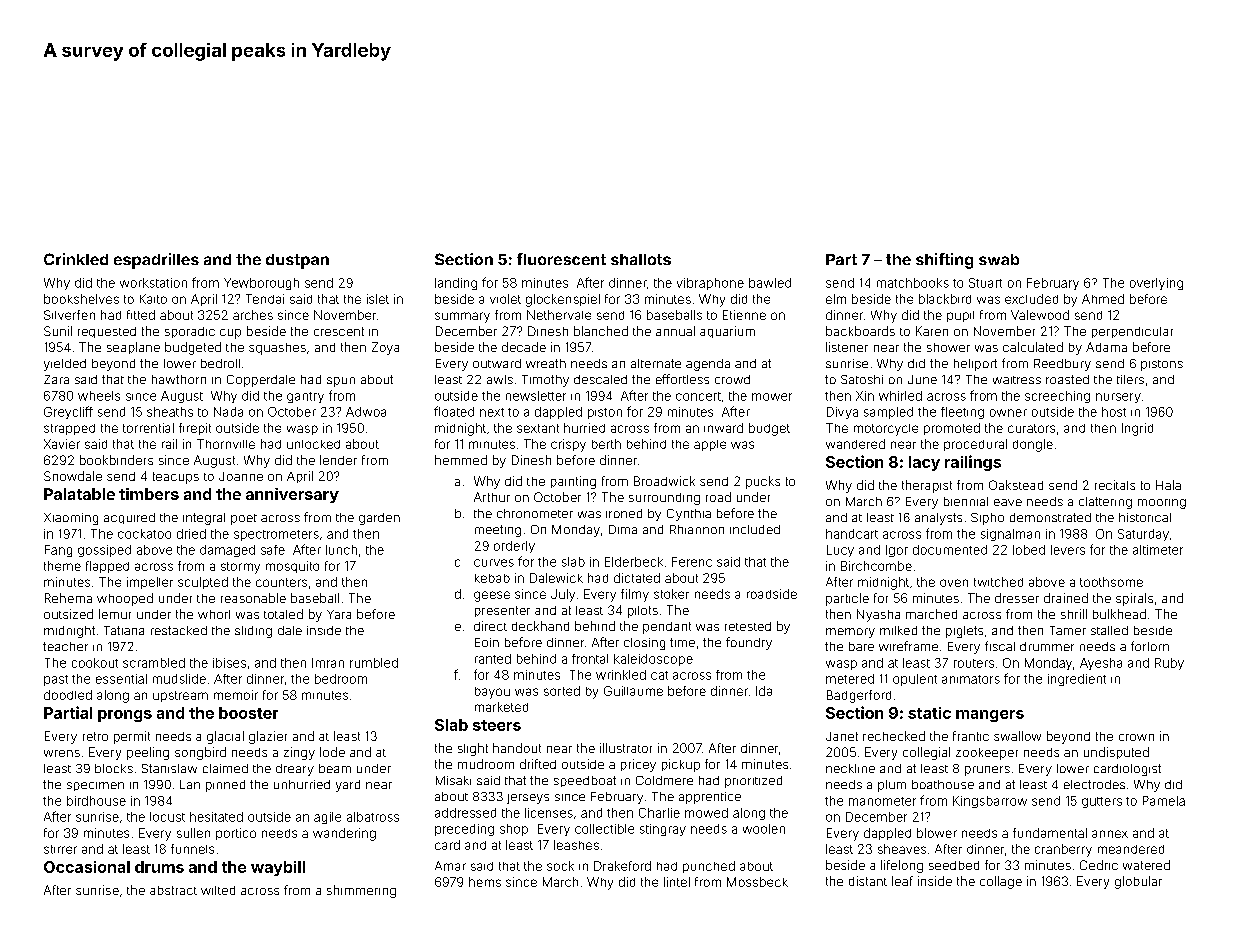 The height and width of the document is (952, 1233). Describe the element at coordinates (1156, 284) in the document. I see `overlying` at that location.
